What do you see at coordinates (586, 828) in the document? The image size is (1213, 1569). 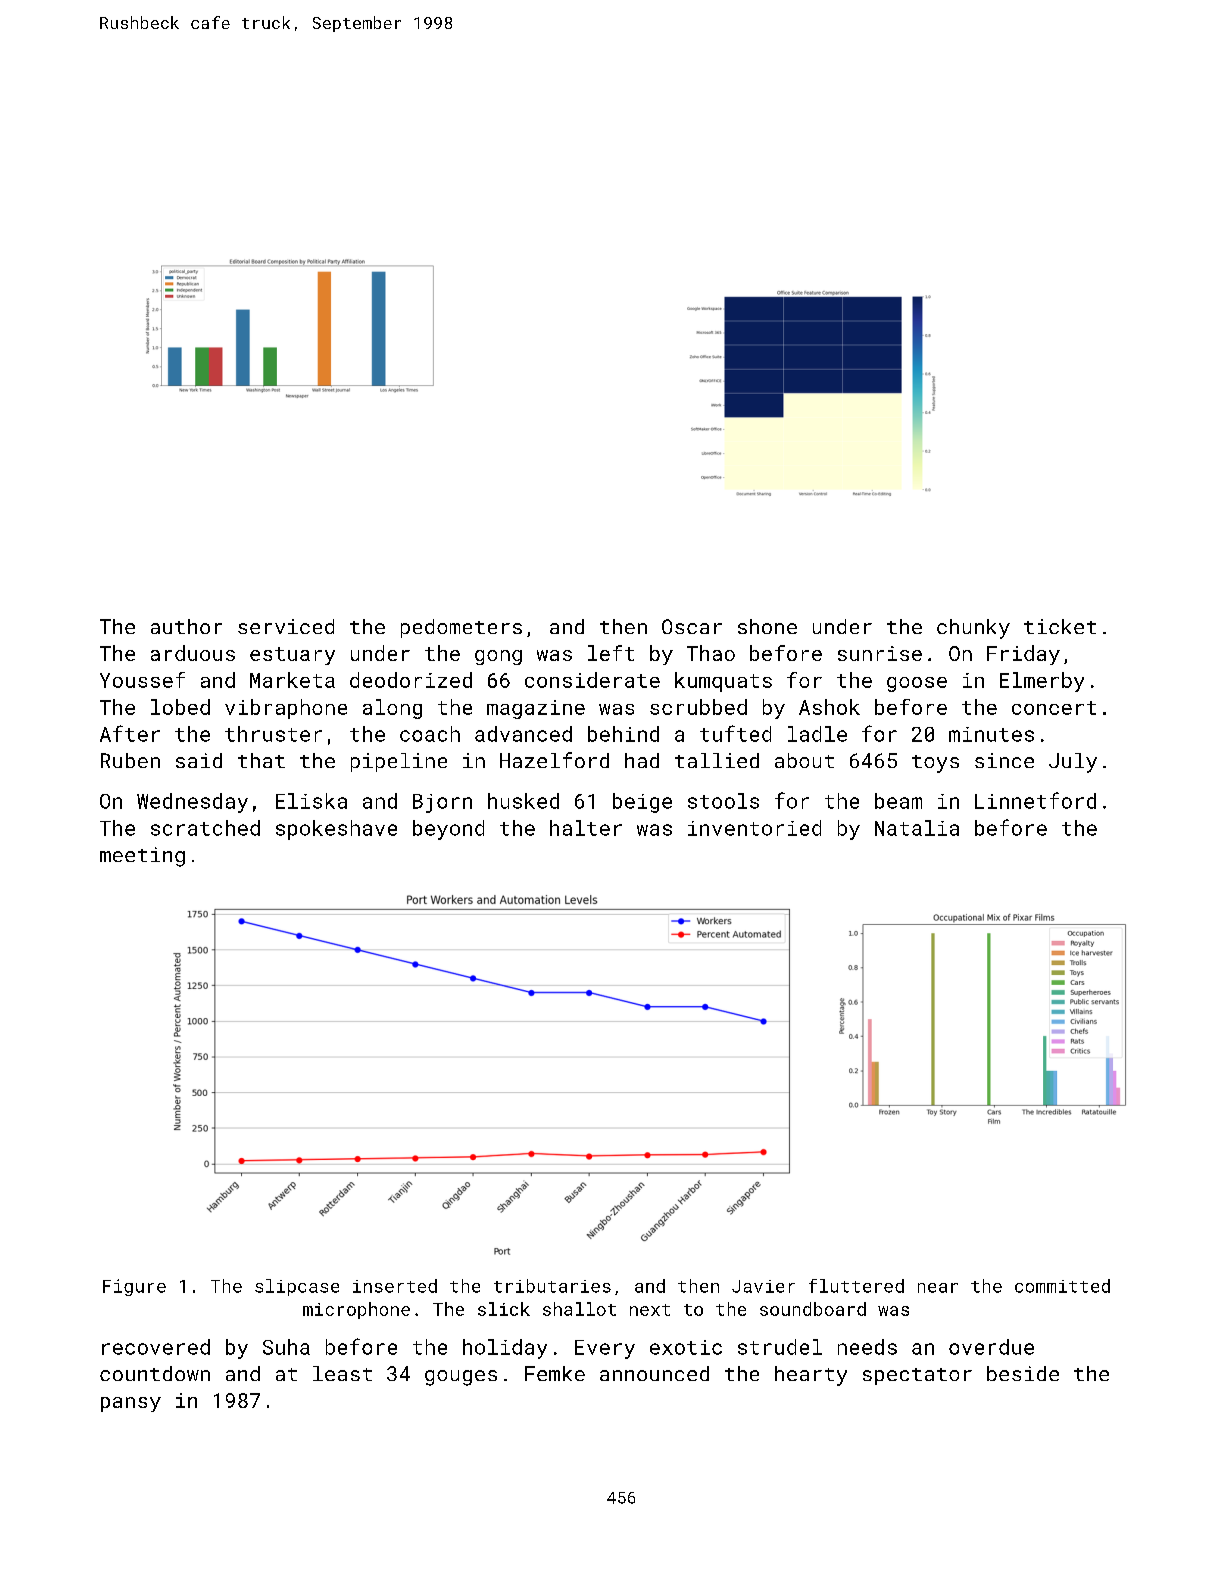 I see `halter` at bounding box center [586, 828].
